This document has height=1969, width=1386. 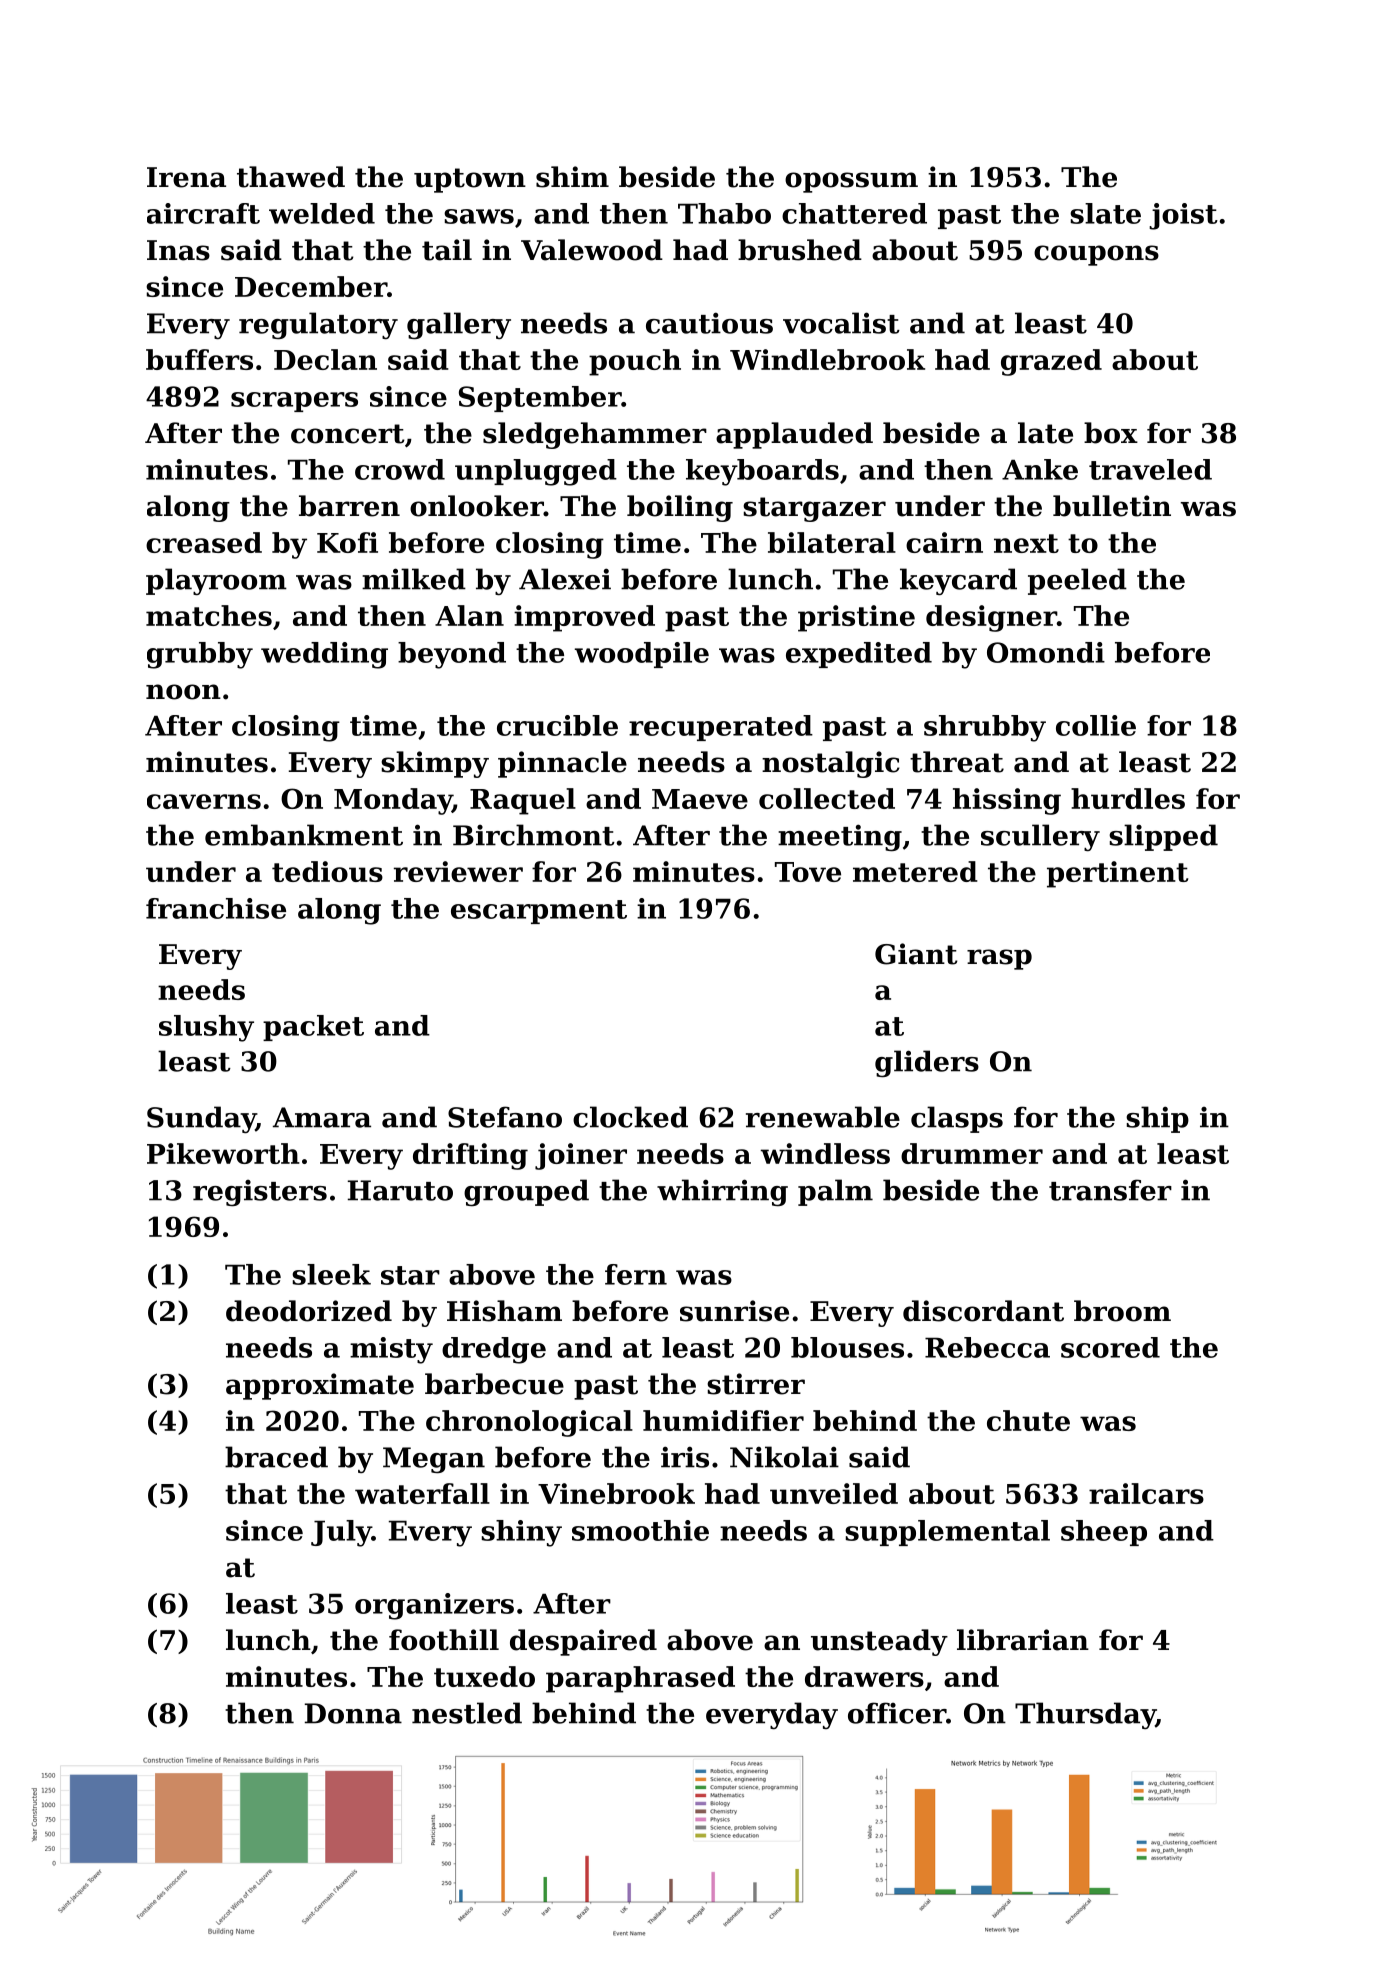 I want to click on opossum, so click(x=851, y=182).
